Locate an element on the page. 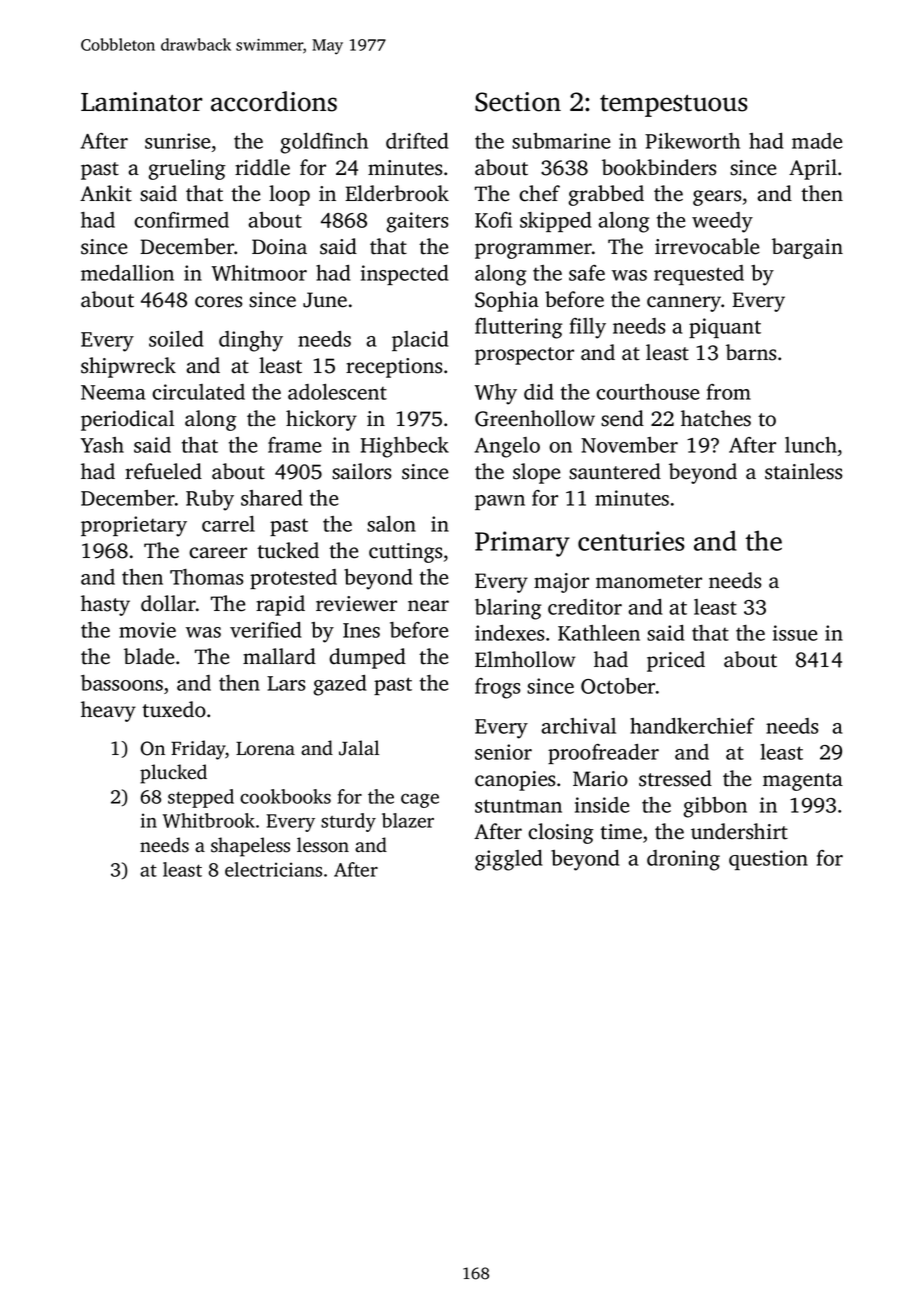  Section is located at coordinates (518, 102).
